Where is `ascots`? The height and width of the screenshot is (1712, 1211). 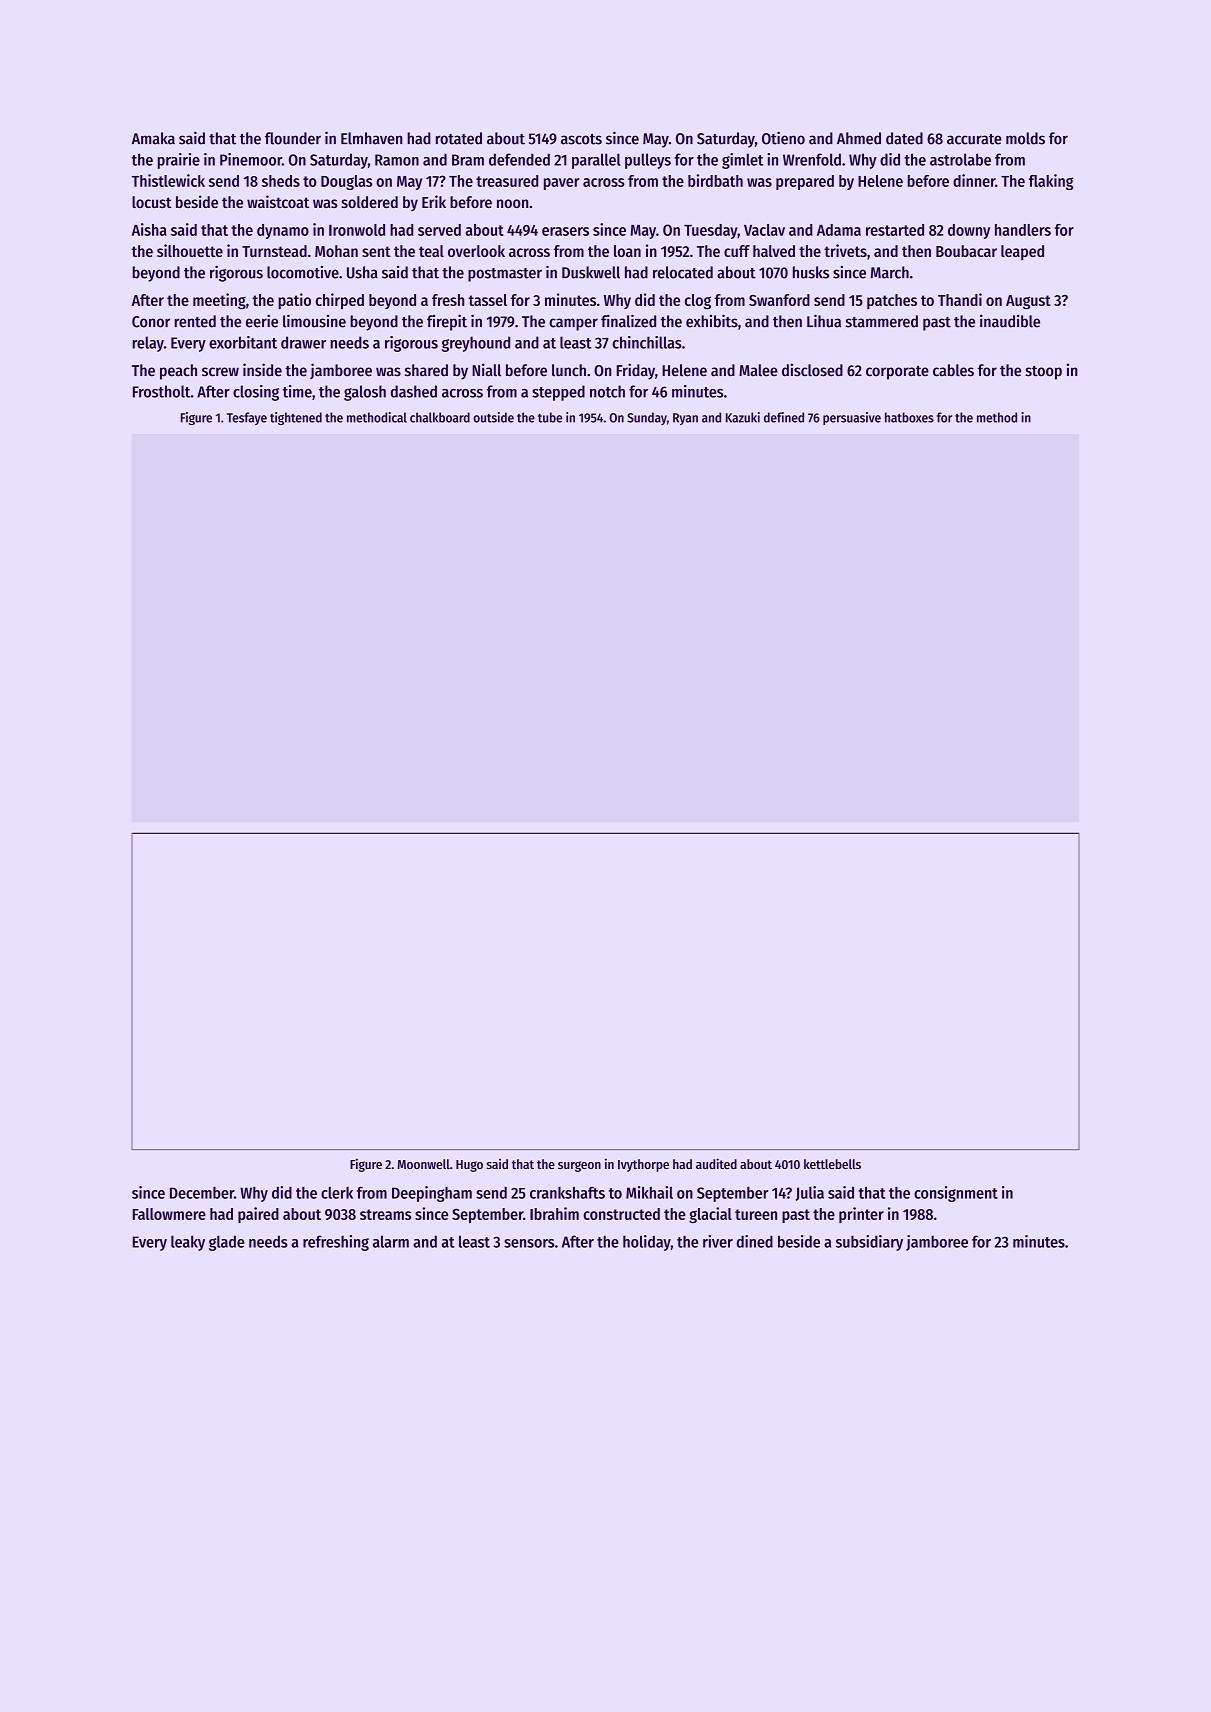
ascots is located at coordinates (581, 139).
